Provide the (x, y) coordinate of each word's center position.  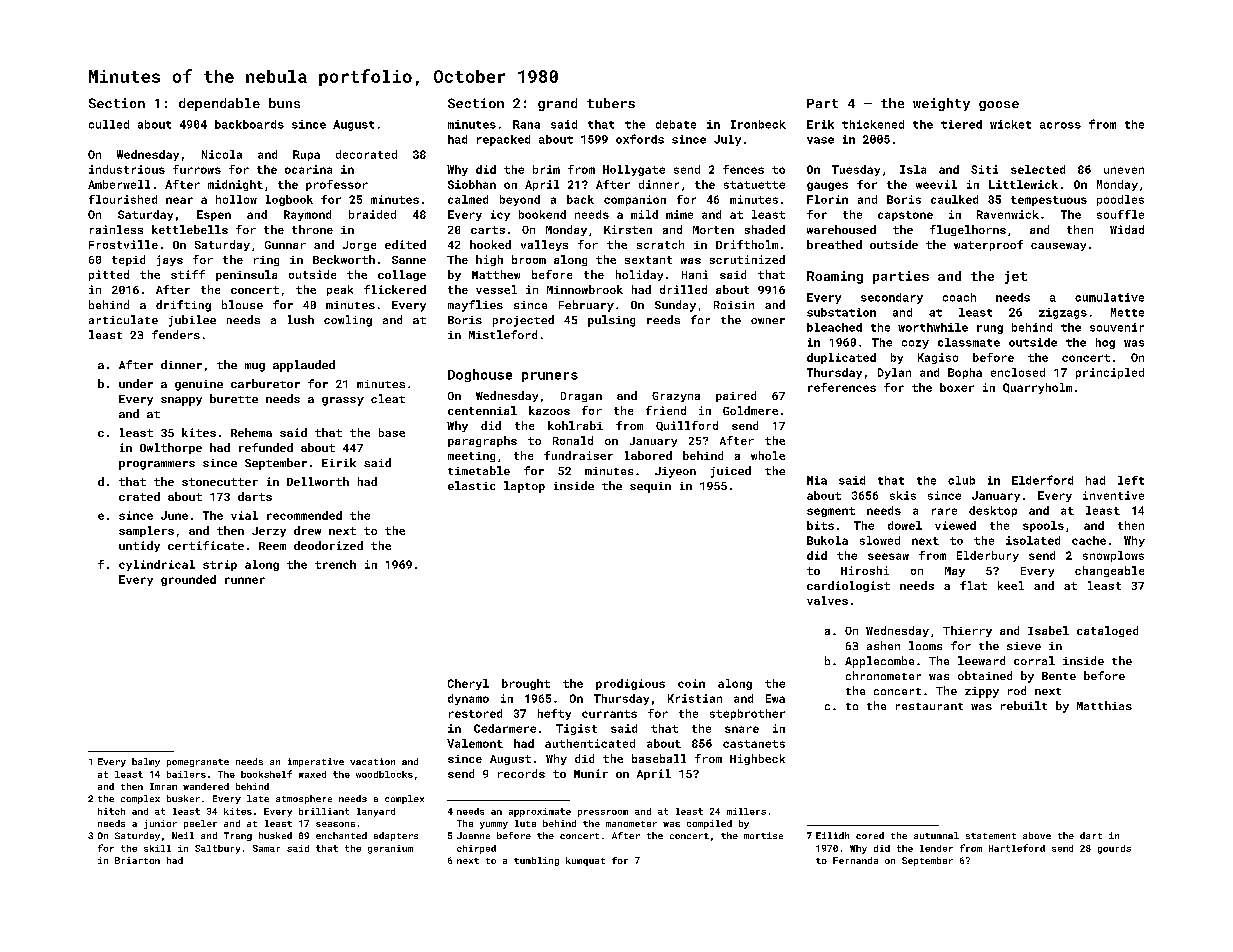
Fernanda (855, 860)
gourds (1114, 849)
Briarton (137, 860)
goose (999, 106)
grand (557, 104)
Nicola (222, 154)
